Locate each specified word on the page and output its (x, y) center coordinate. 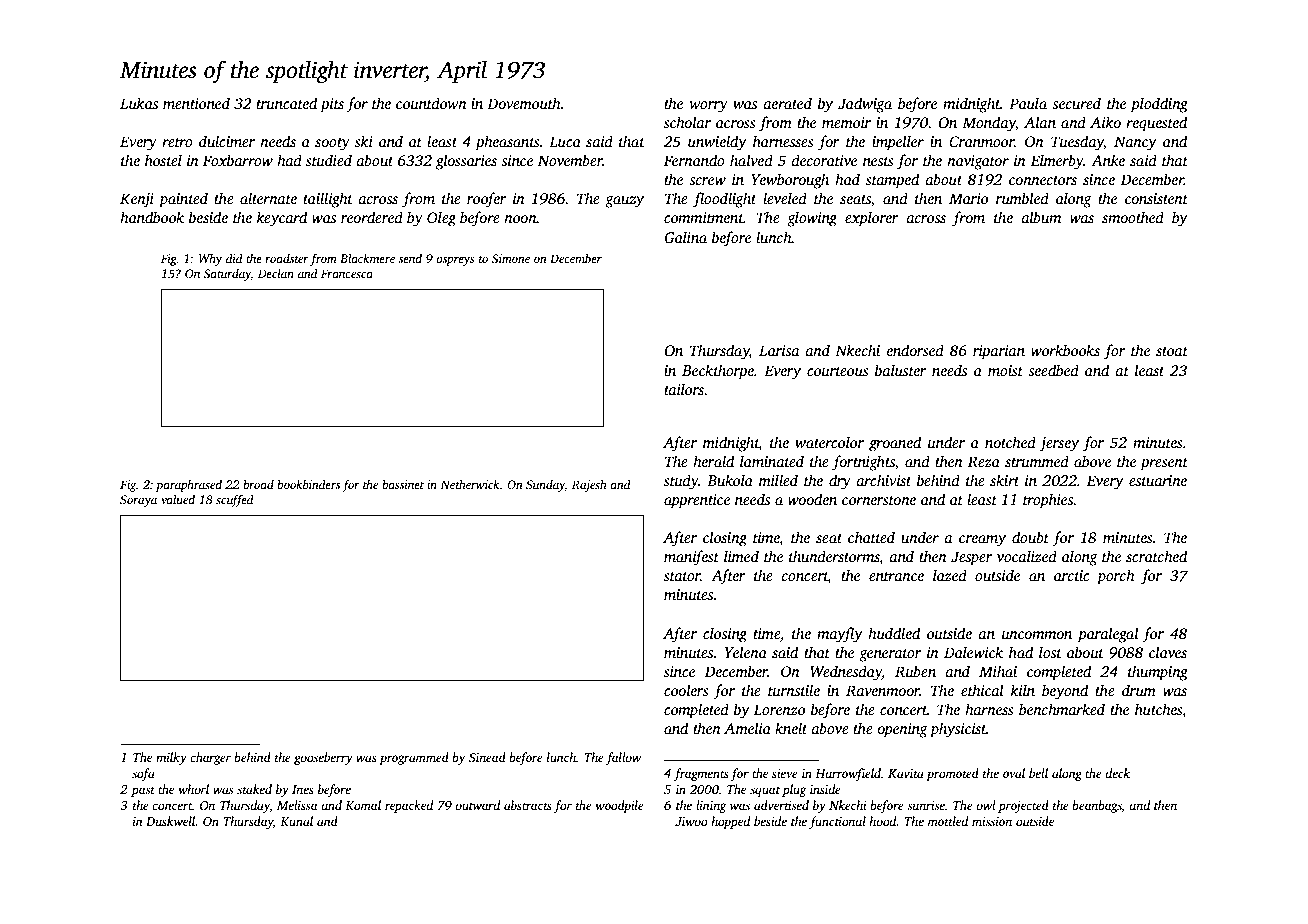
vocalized (1027, 556)
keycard (282, 219)
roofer (487, 200)
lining (711, 806)
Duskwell (170, 821)
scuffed (235, 500)
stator (682, 576)
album (1041, 217)
